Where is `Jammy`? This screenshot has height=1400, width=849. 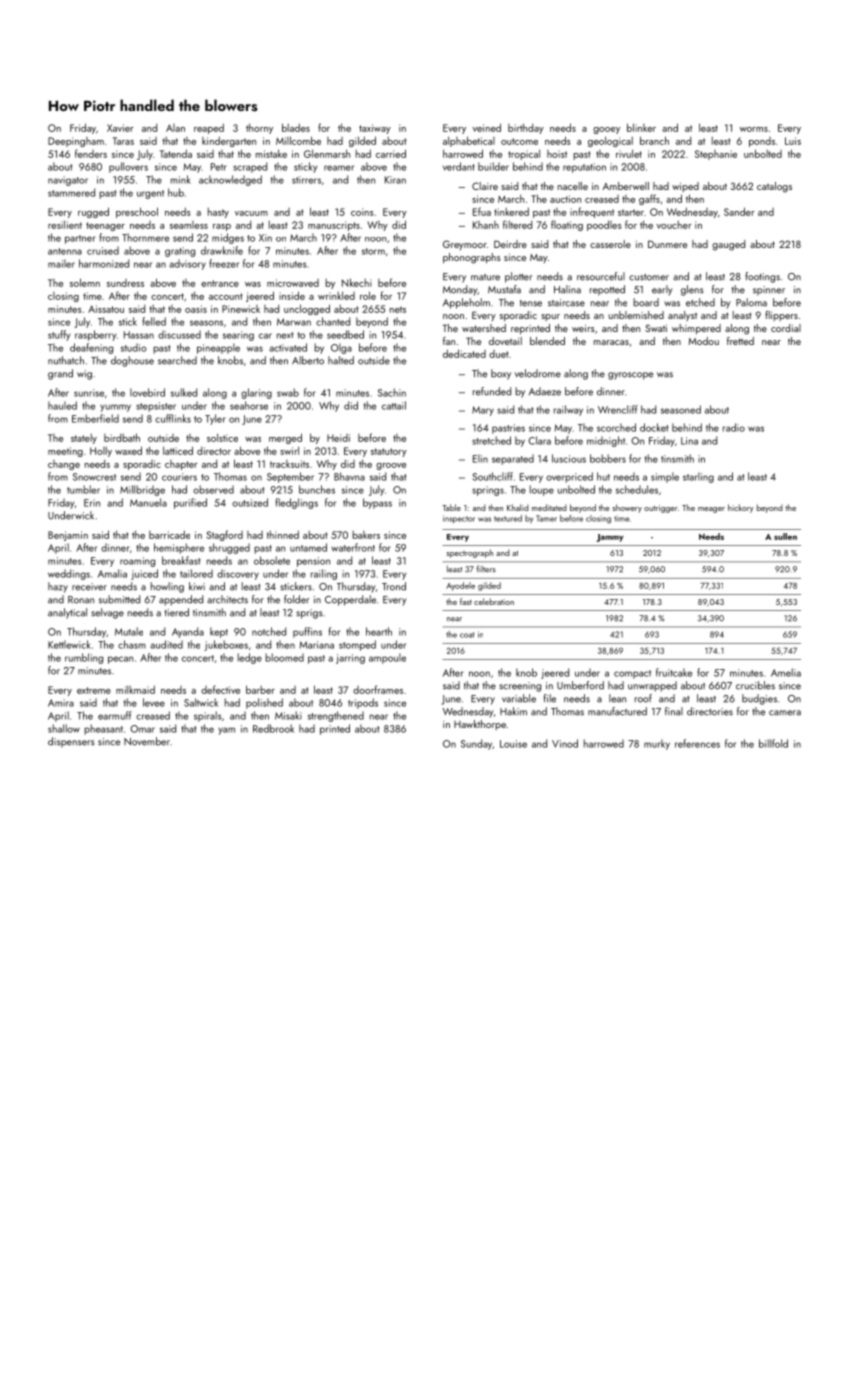
Jammy is located at coordinates (609, 538).
